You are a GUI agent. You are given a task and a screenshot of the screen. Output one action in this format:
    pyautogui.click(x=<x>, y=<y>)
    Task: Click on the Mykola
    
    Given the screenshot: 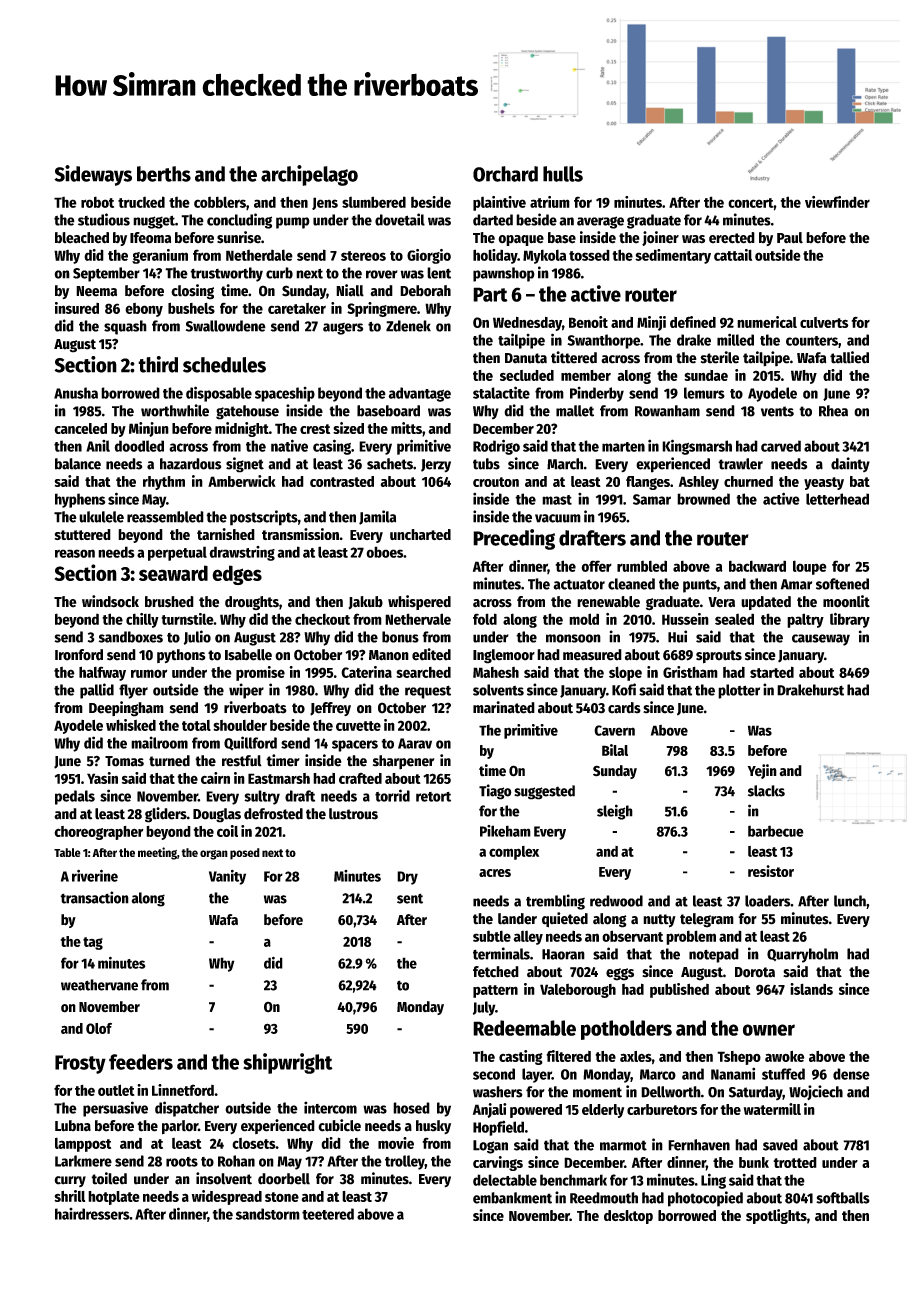 What is the action you would take?
    pyautogui.click(x=544, y=256)
